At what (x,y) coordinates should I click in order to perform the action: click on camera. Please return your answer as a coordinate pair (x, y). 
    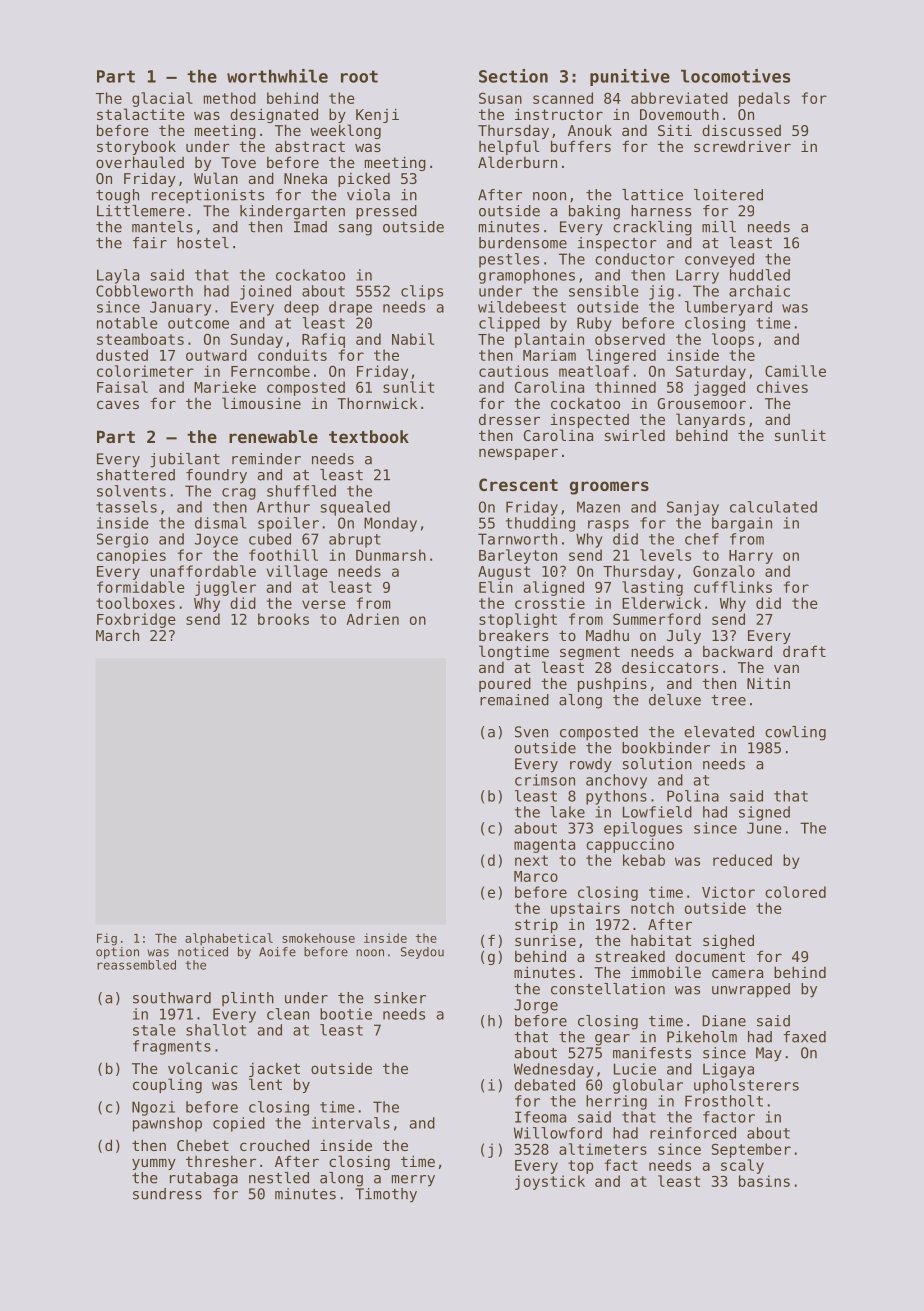
    Looking at the image, I should click on (737, 973).
